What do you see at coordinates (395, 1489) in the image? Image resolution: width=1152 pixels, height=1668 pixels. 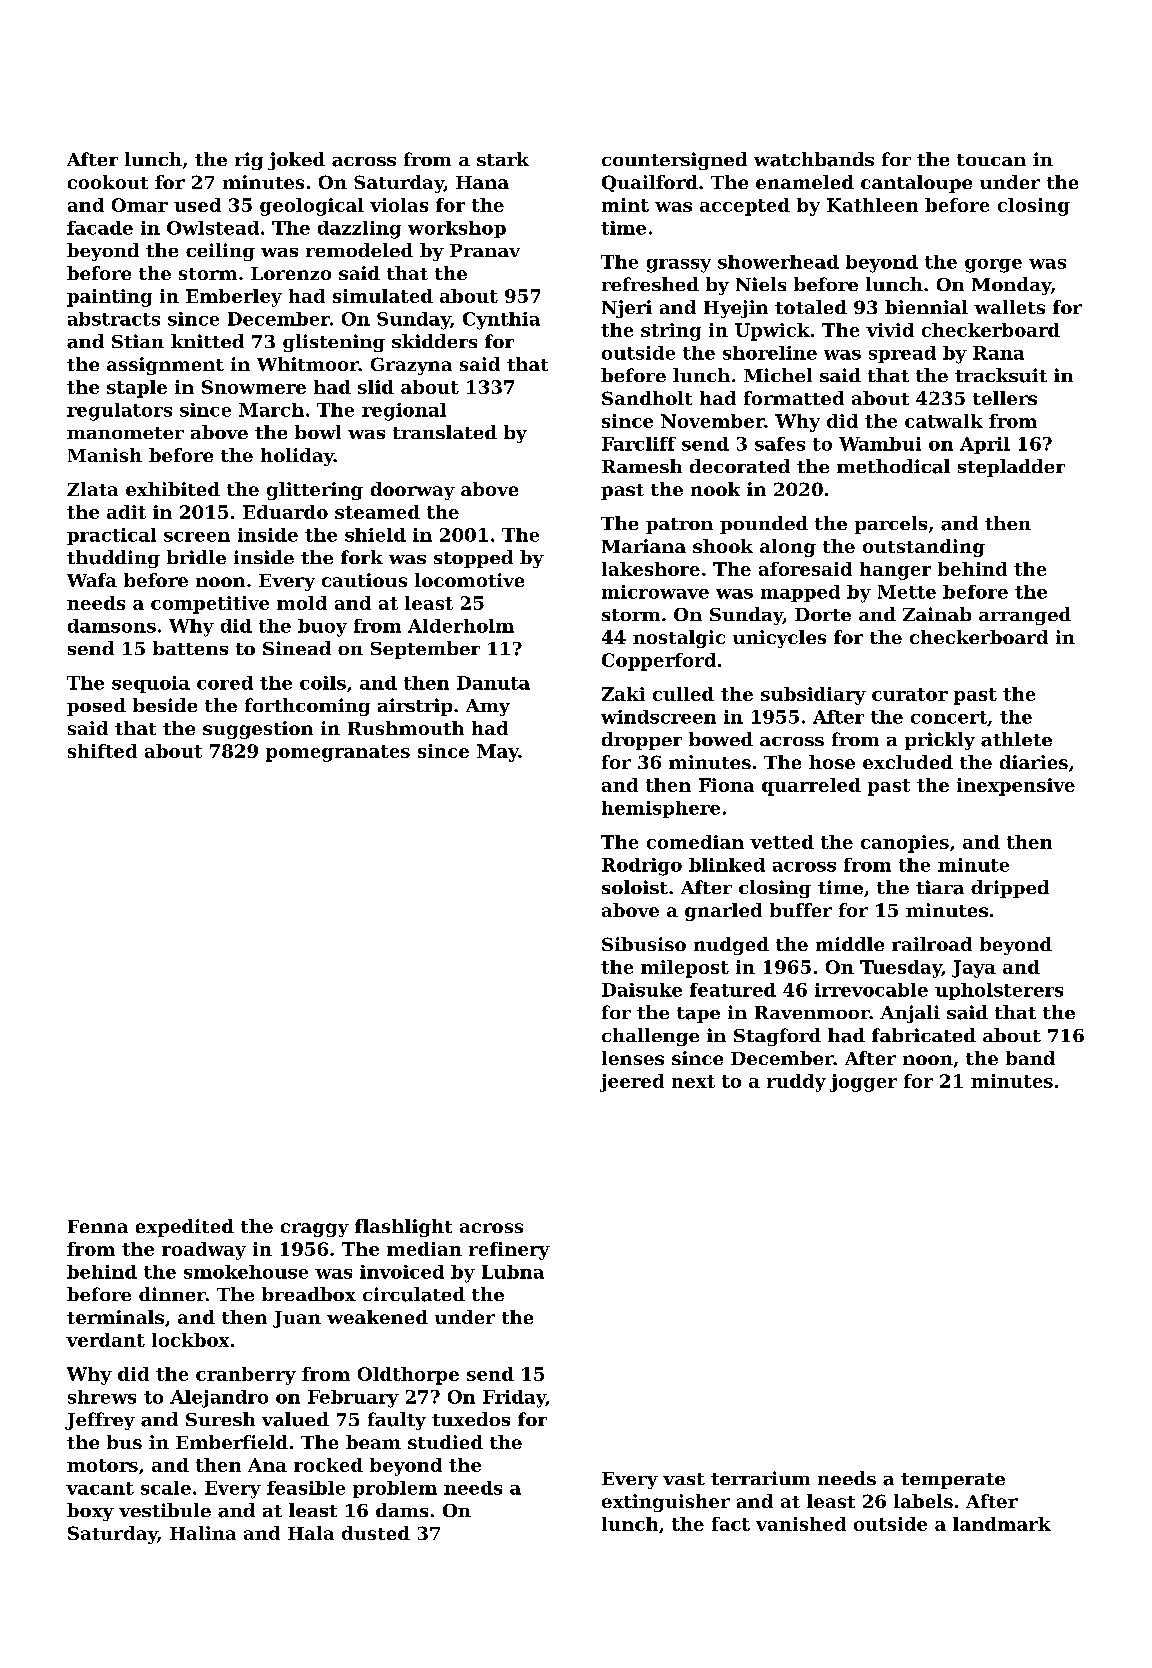 I see `problem` at bounding box center [395, 1489].
